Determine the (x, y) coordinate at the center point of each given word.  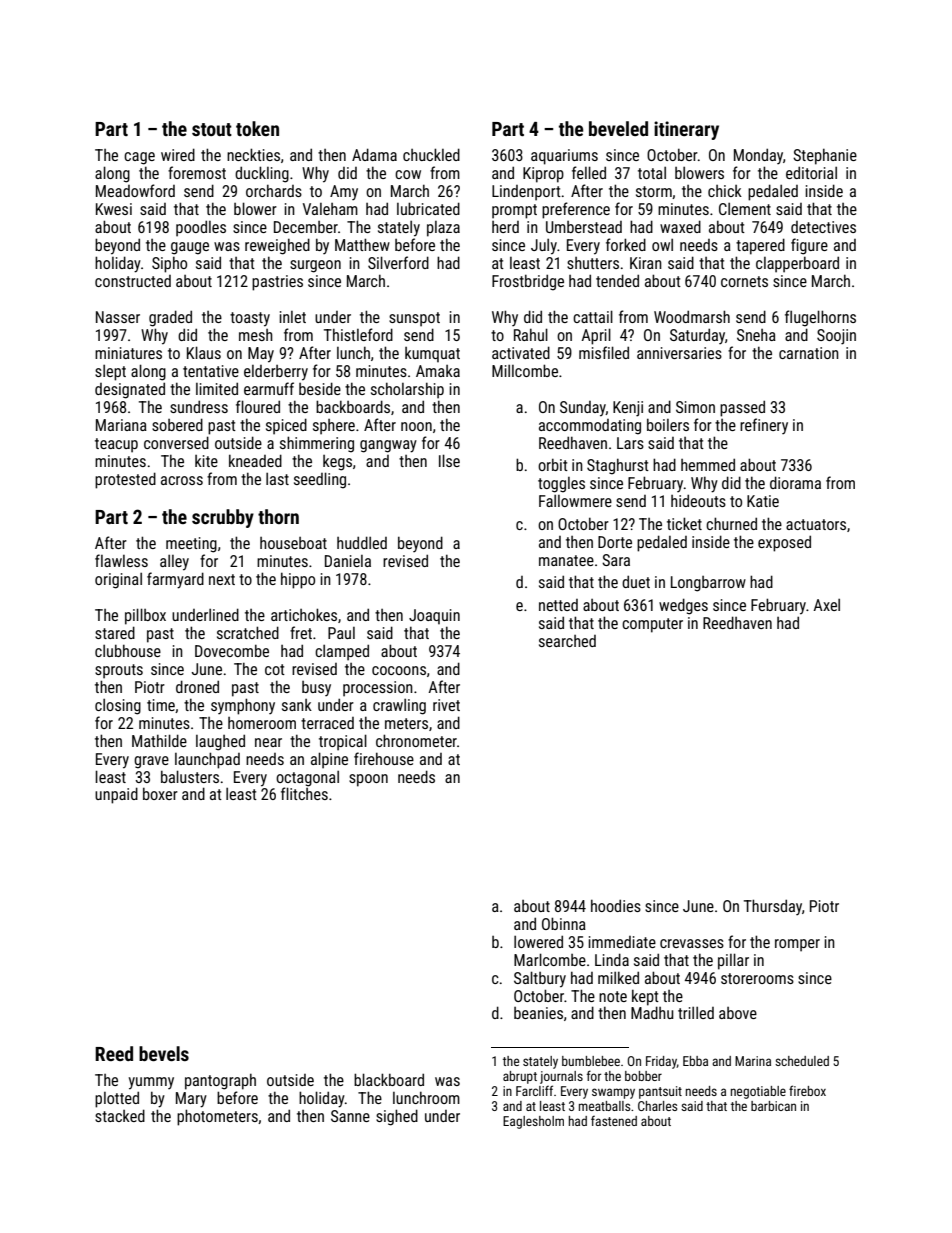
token (257, 128)
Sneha (756, 335)
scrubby (223, 518)
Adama (374, 154)
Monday (758, 156)
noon (416, 426)
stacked (120, 1115)
